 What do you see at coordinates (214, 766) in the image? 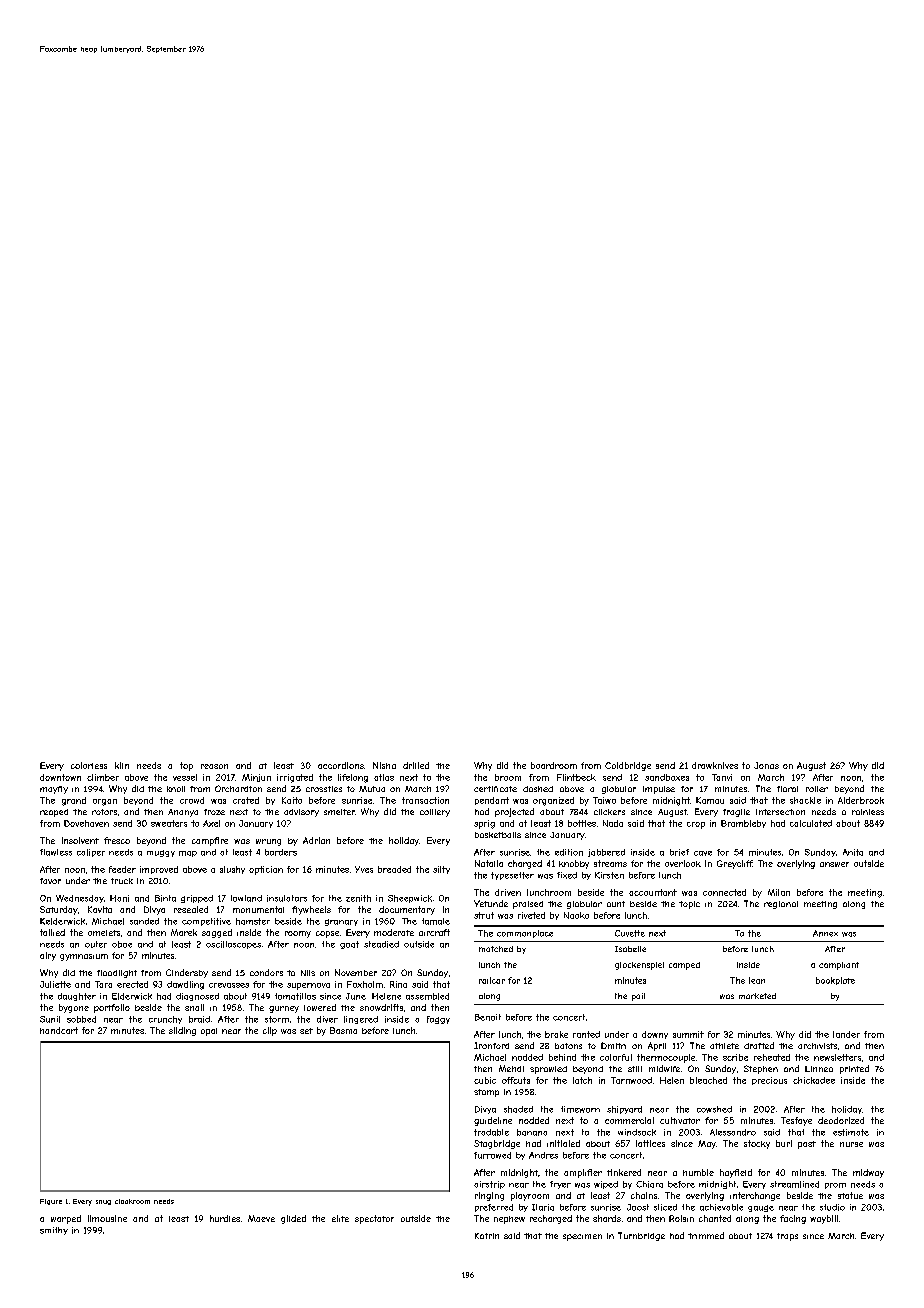
I see `reason` at bounding box center [214, 766].
